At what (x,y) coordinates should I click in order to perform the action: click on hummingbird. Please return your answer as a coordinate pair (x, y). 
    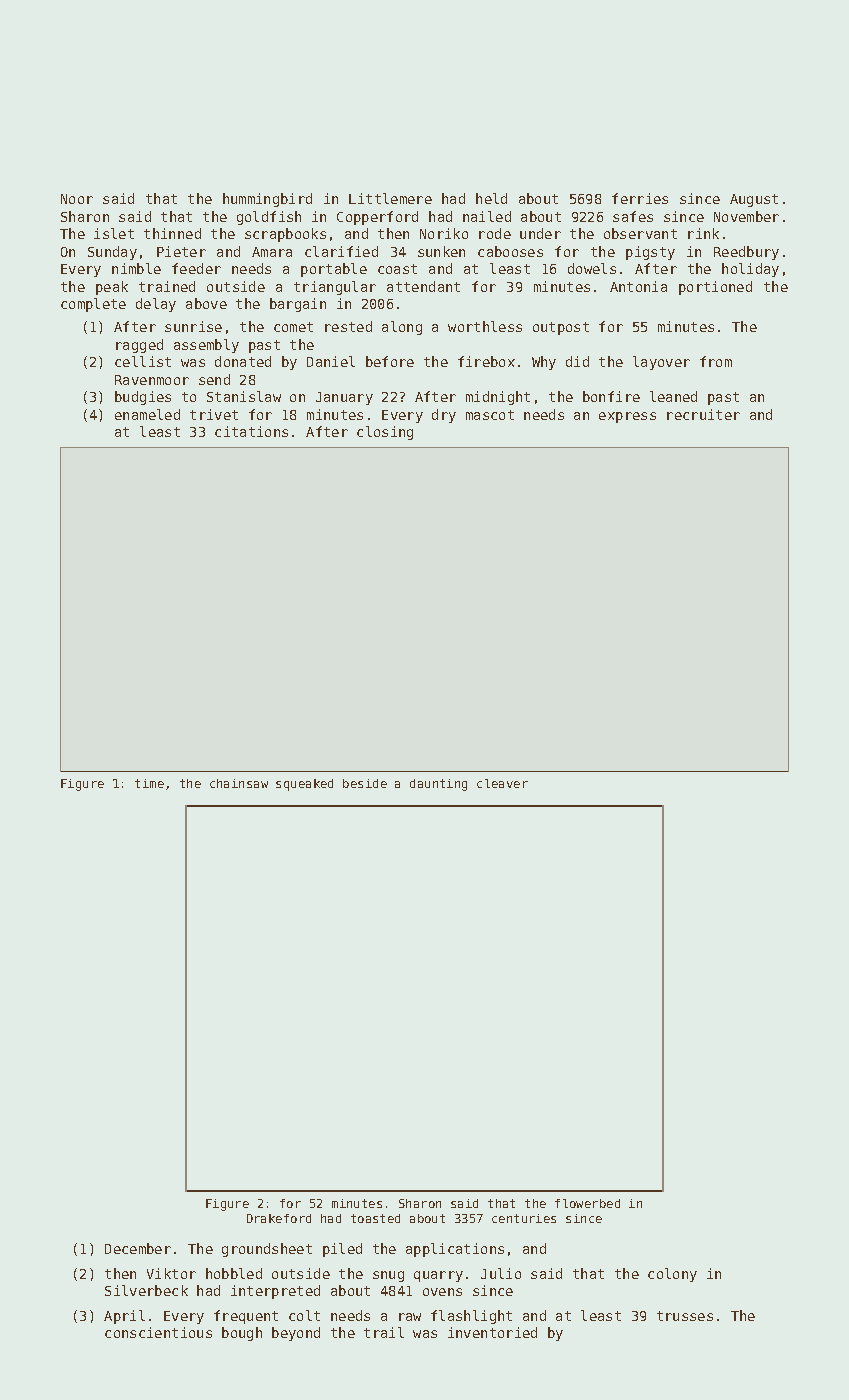
    Looking at the image, I should click on (267, 200).
